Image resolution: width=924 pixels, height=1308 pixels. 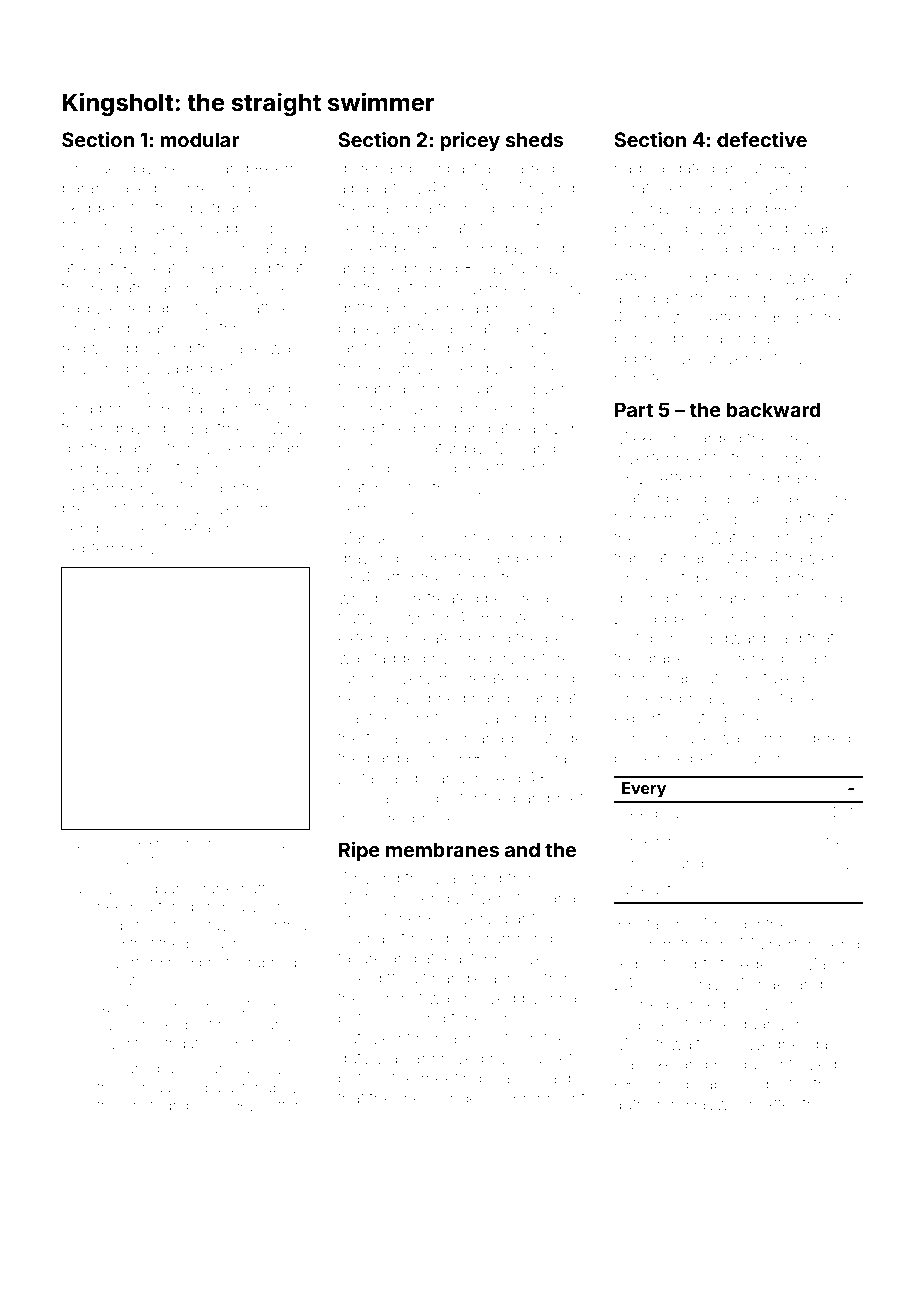 I want to click on messenger, so click(x=441, y=1101).
